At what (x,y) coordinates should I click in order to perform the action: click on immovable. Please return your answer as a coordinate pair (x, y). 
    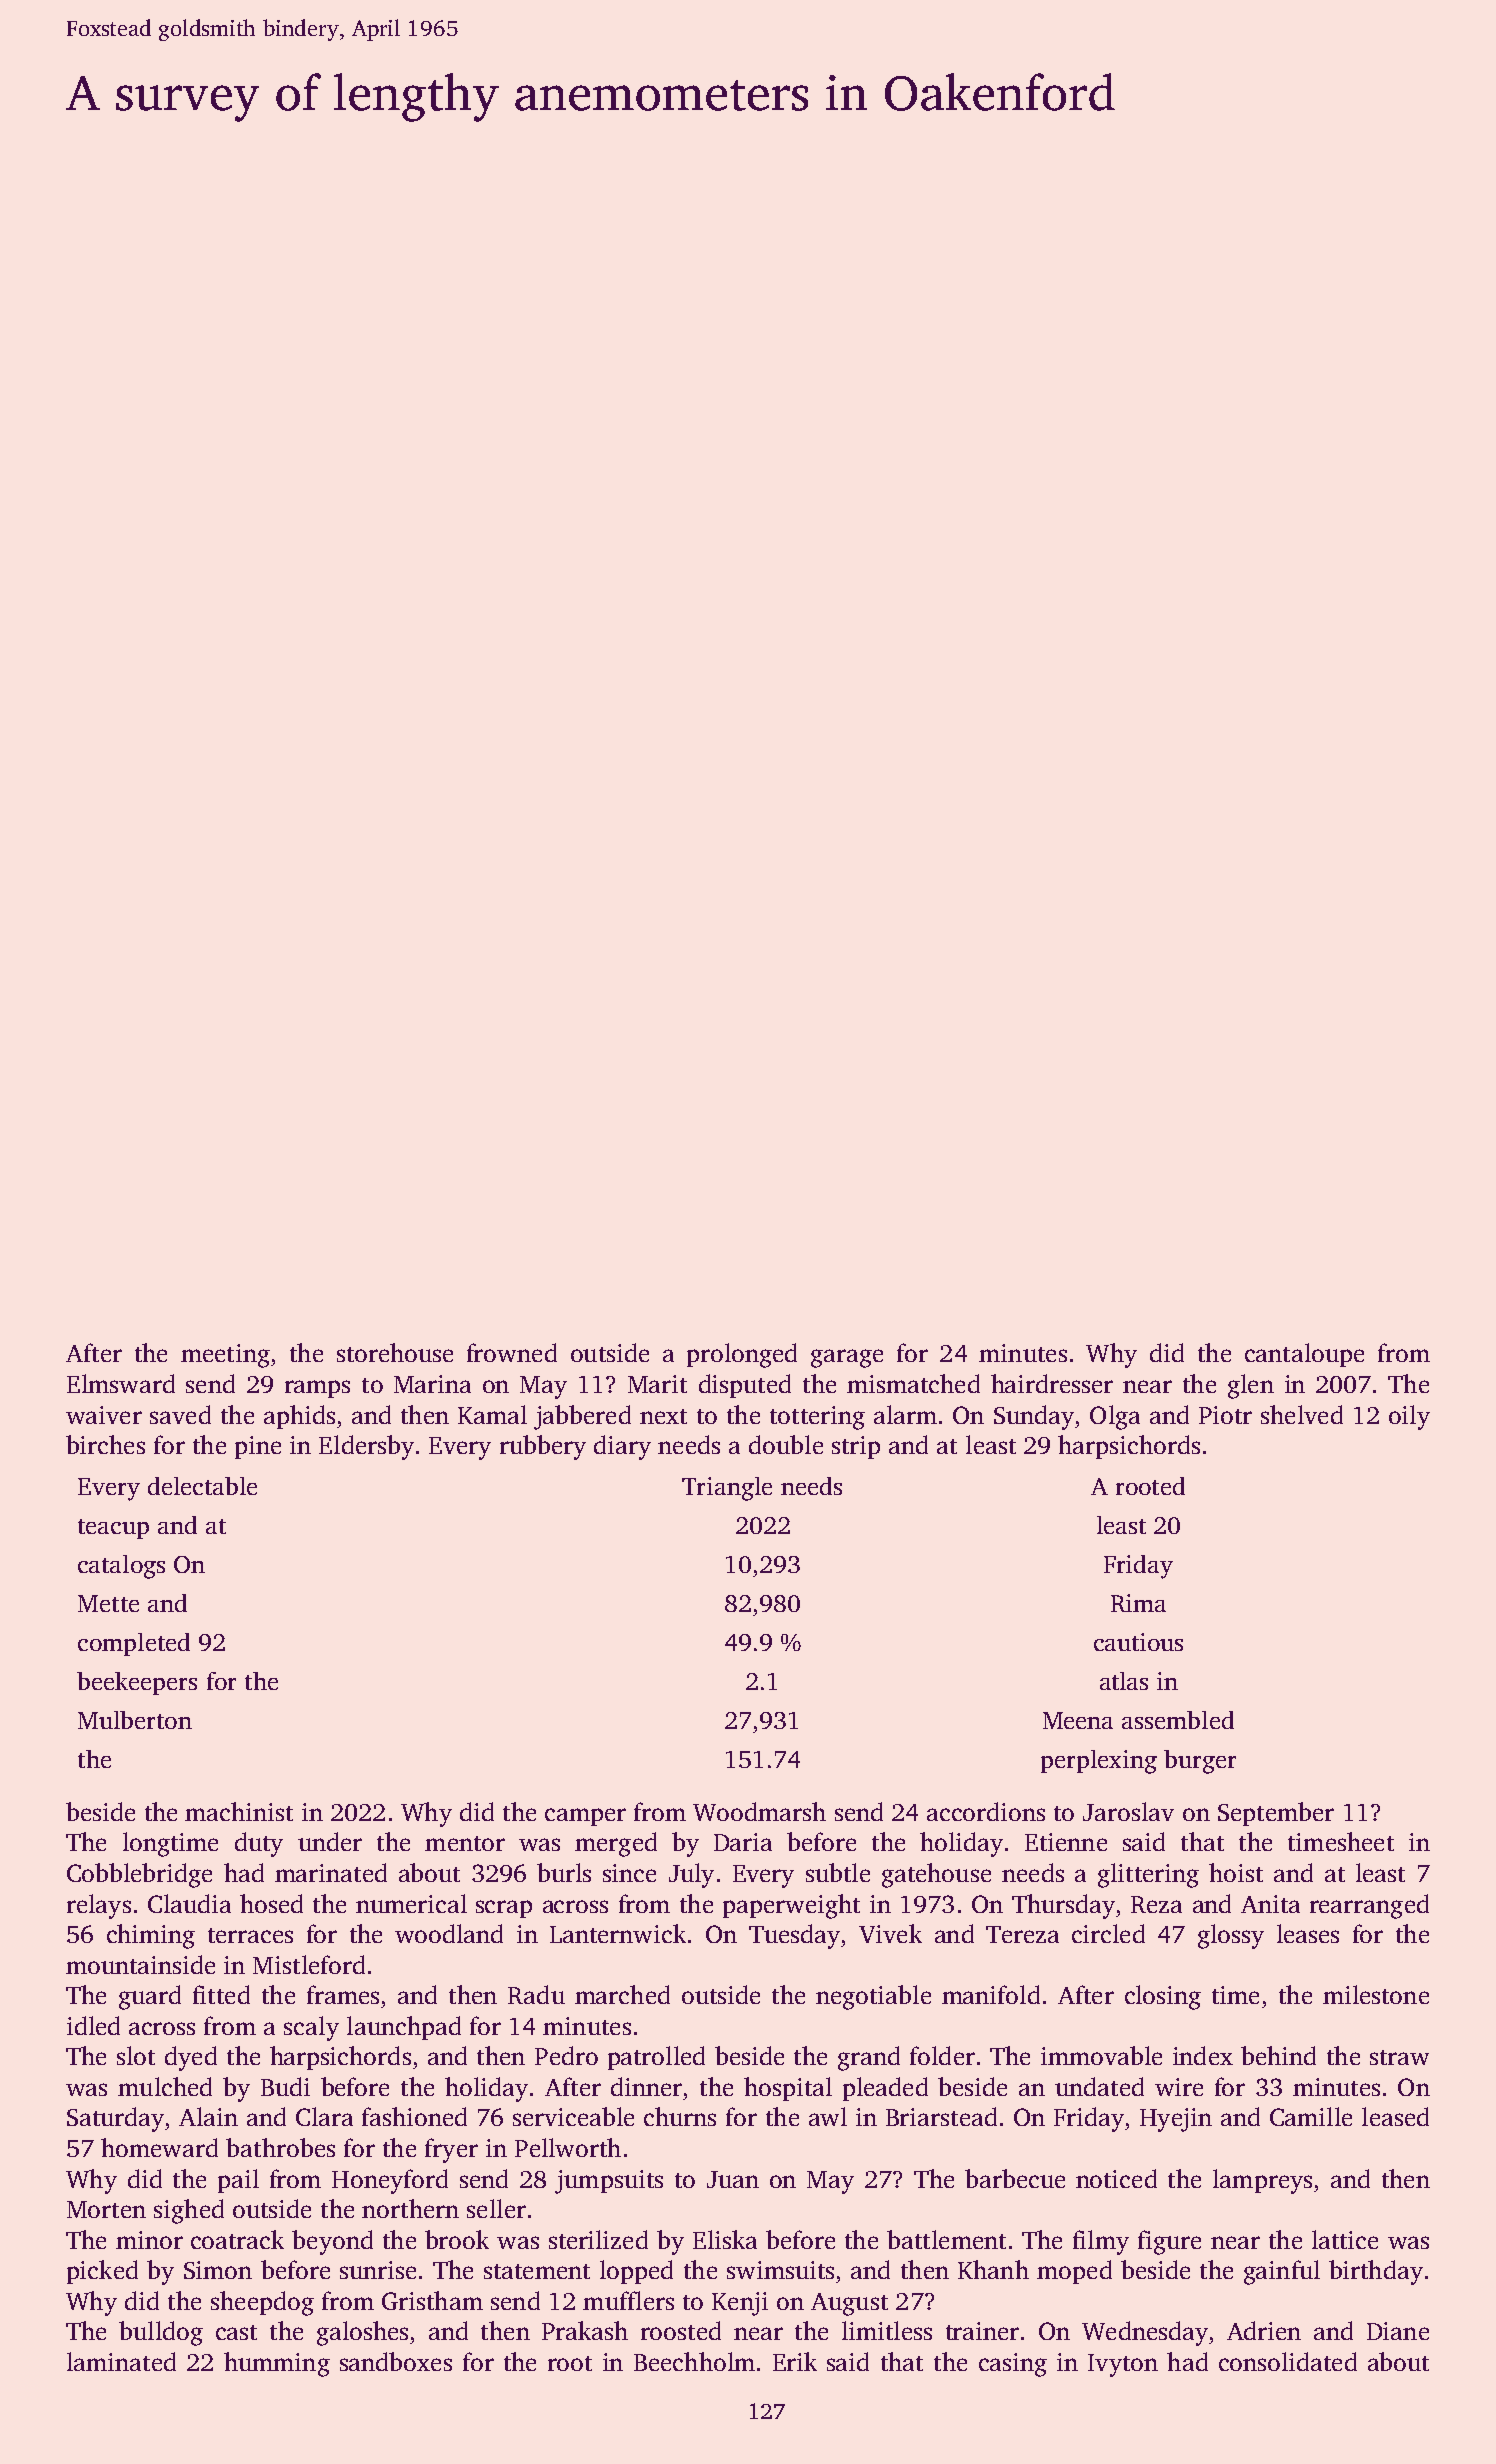
    Looking at the image, I should click on (1101, 2055).
